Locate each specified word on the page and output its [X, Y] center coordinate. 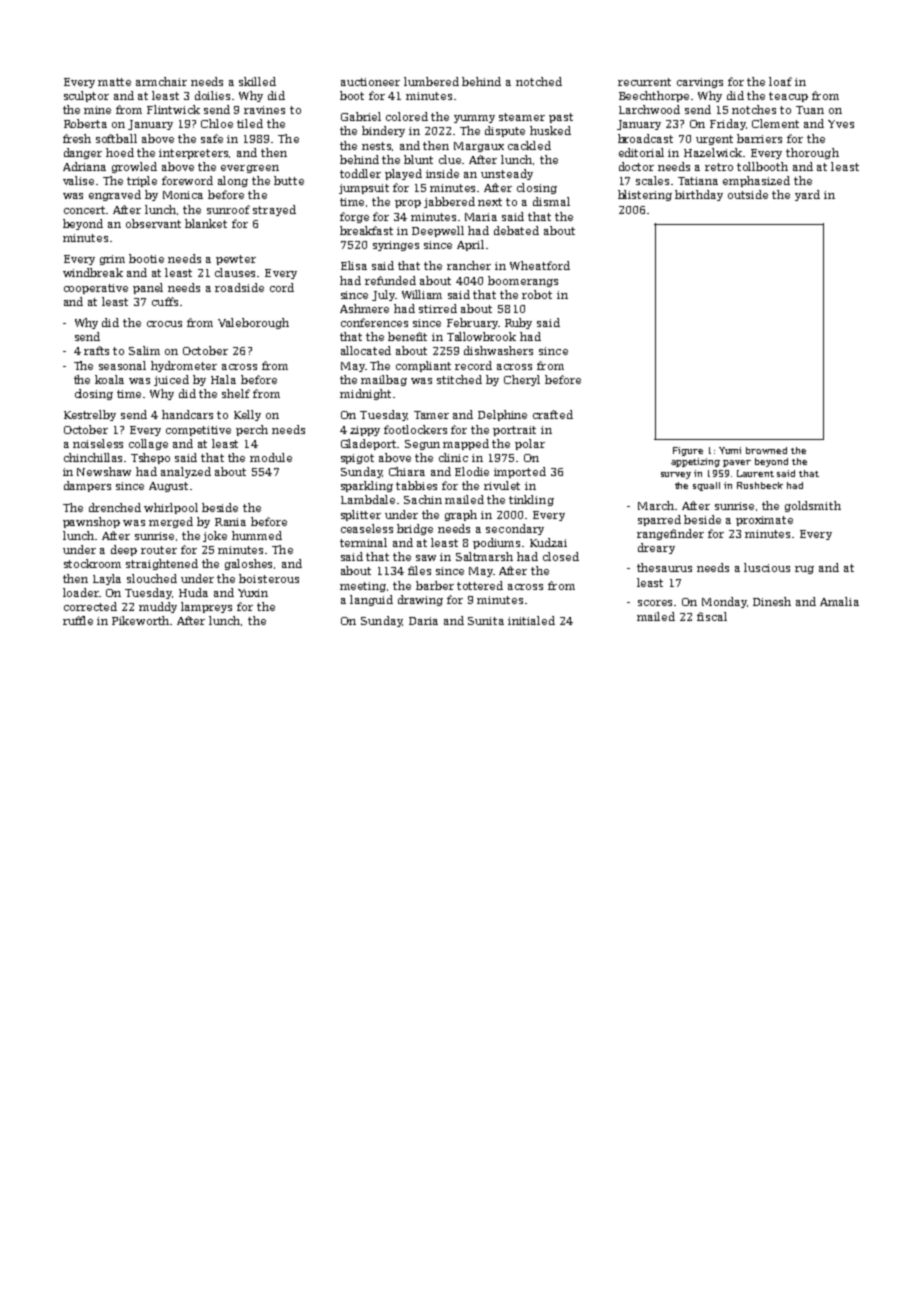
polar [530, 444]
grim [112, 260]
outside [748, 194]
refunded [390, 280]
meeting [363, 587]
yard [807, 195]
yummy [474, 119]
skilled [257, 81]
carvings [700, 83]
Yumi [730, 450]
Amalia [839, 601]
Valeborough [253, 323]
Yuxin [253, 593]
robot [537, 294]
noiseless [98, 443]
